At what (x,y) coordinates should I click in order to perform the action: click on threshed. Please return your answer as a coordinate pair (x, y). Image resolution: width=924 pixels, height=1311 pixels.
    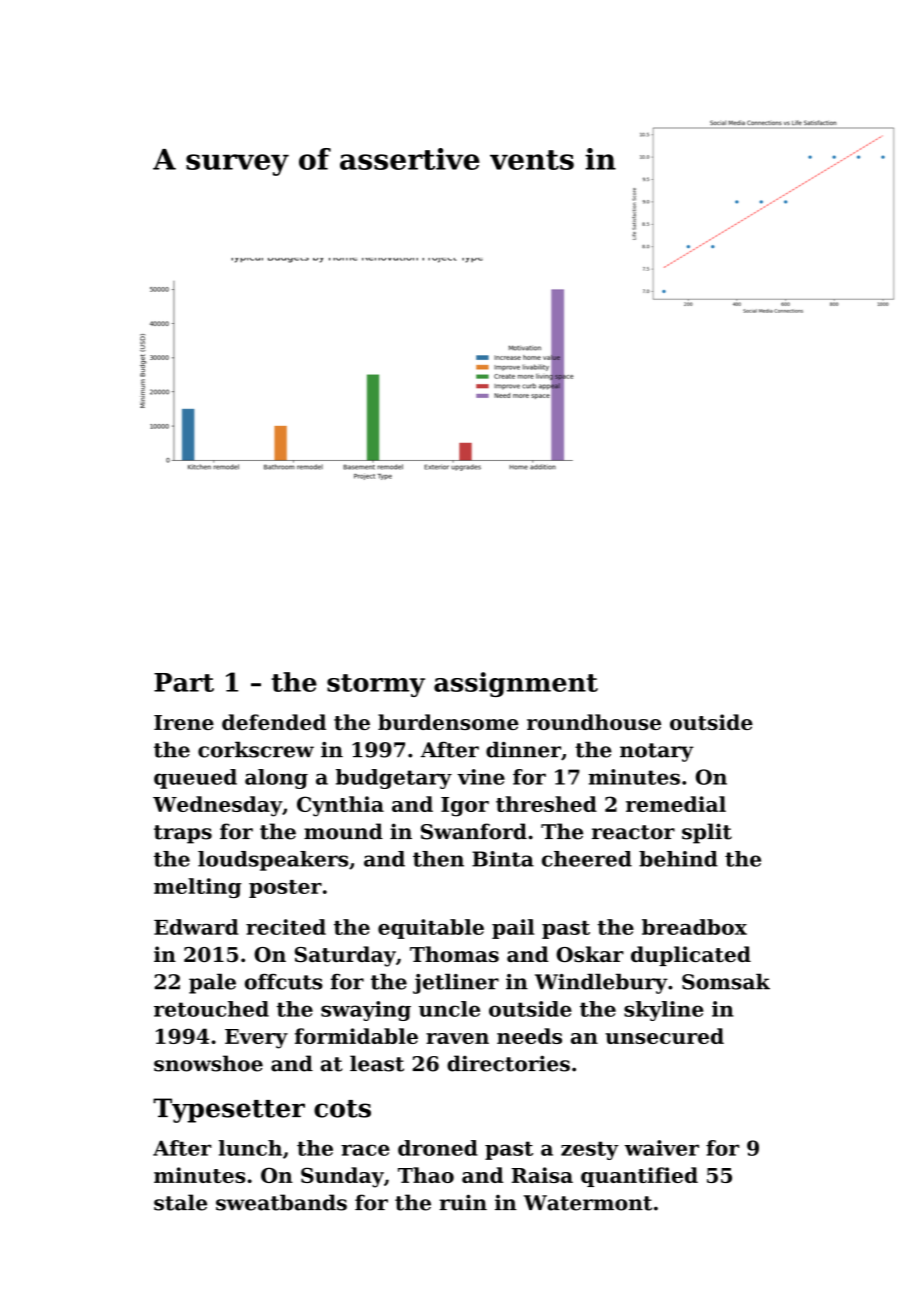
    Looking at the image, I should click on (546, 804).
